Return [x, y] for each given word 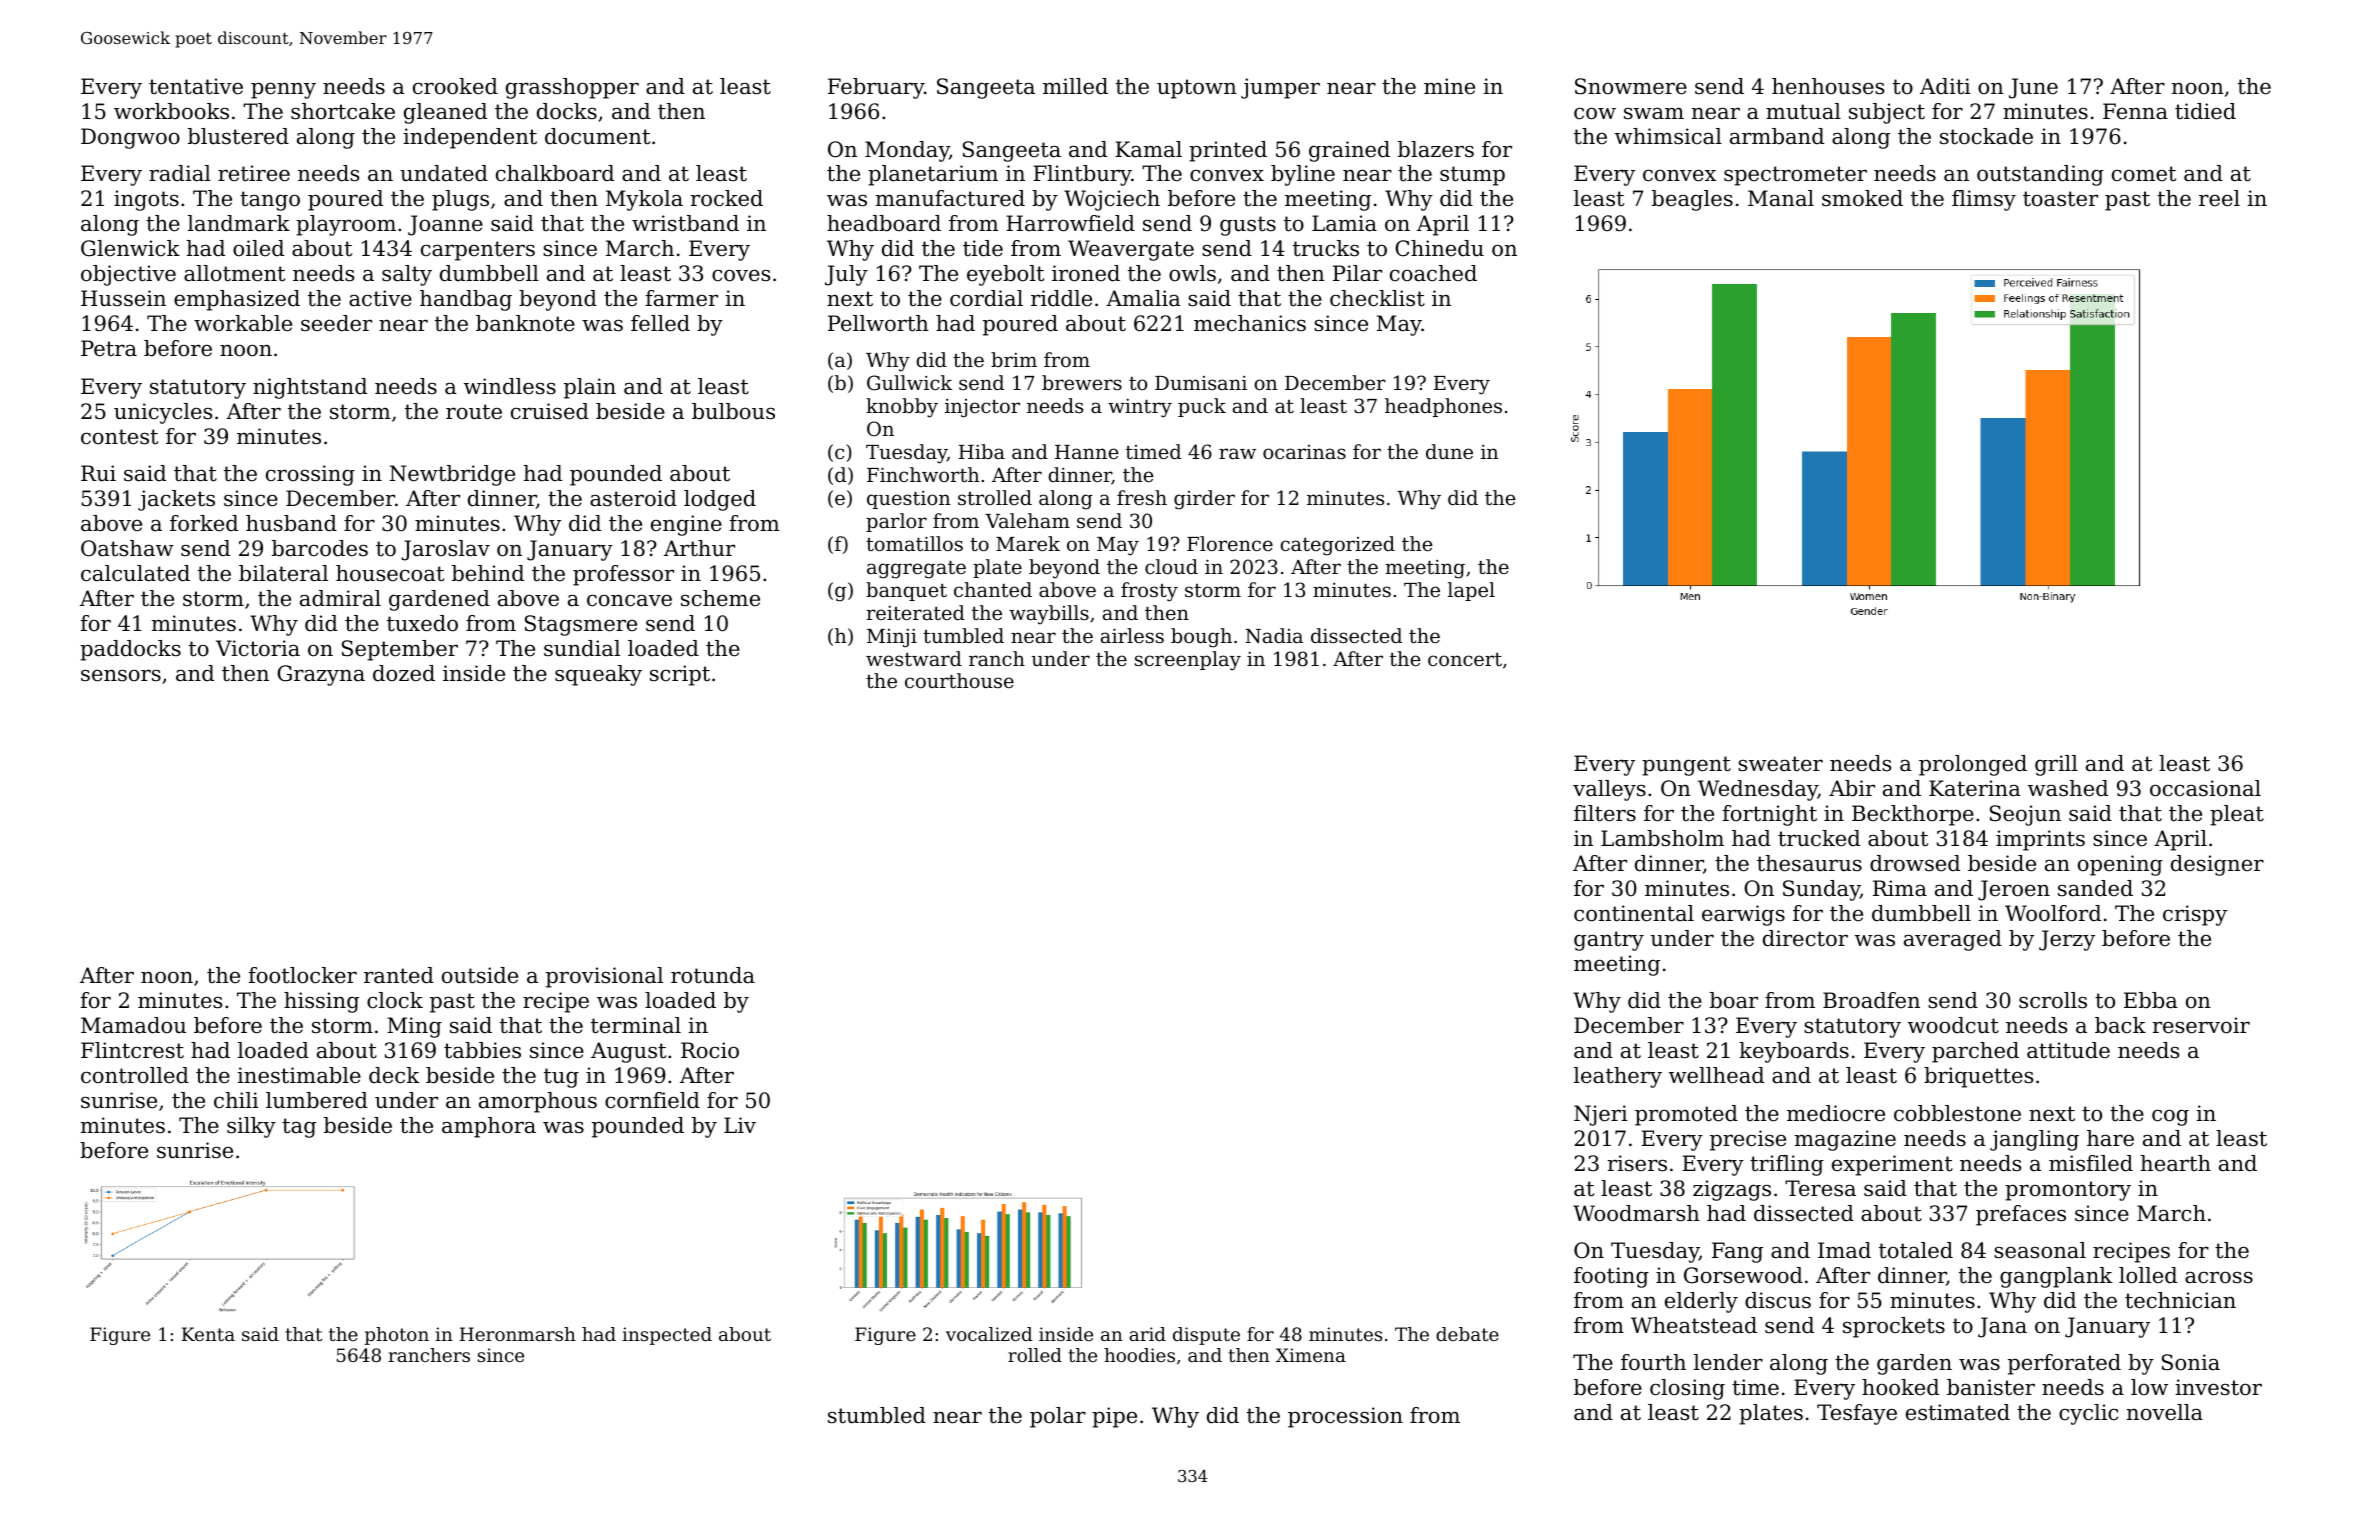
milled [1075, 86]
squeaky [598, 675]
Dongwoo [130, 138]
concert [1465, 659]
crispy [2195, 915]
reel [2219, 198]
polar [1058, 1417]
